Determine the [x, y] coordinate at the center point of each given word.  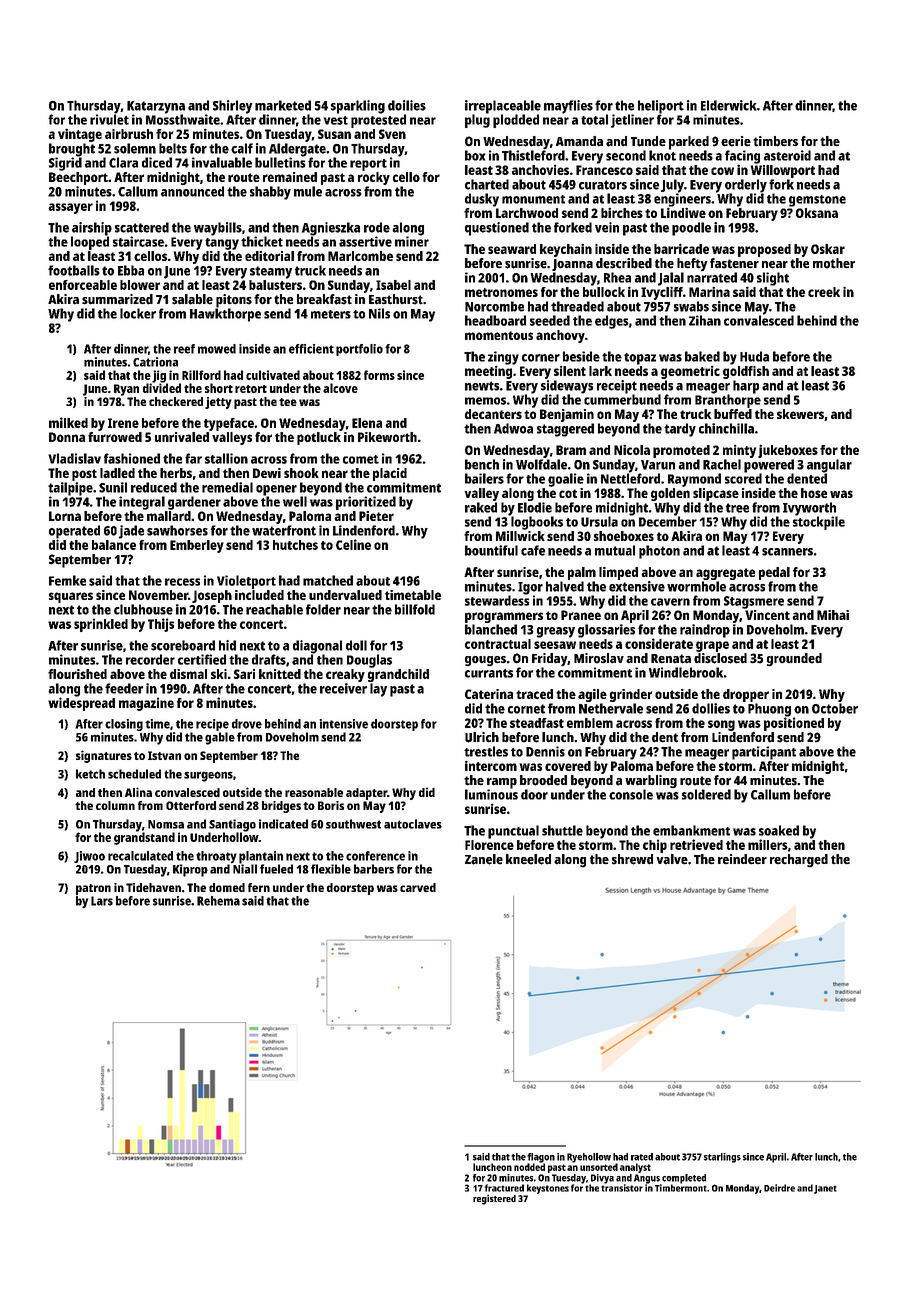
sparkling [358, 107]
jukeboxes [788, 451]
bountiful [491, 550]
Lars [102, 901]
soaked [779, 830]
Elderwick [729, 105]
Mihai [833, 615]
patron [93, 889]
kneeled [528, 859]
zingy [503, 358]
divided [162, 388]
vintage [80, 135]
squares [71, 597]
